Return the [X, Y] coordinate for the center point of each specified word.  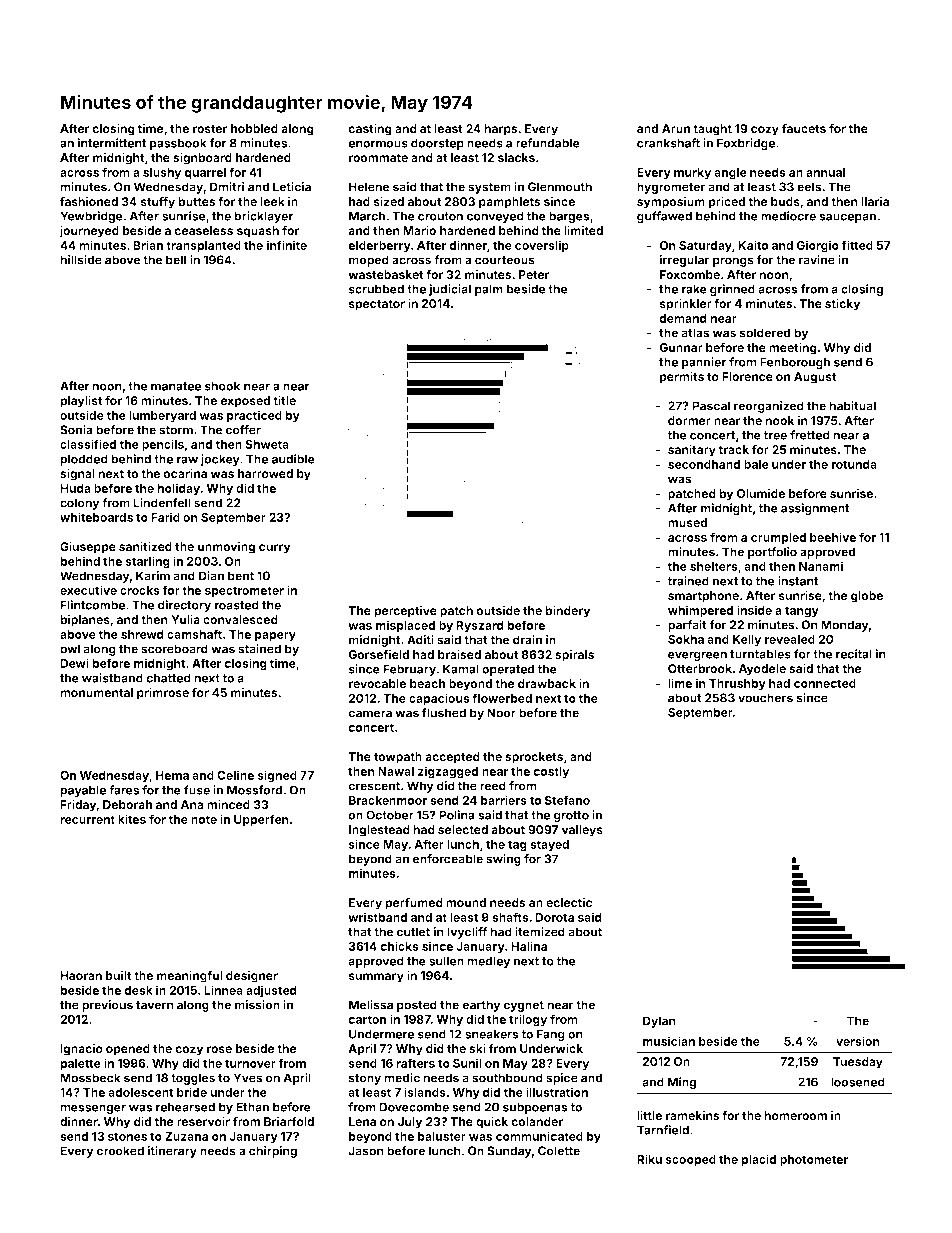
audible [293, 459]
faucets [804, 128]
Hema [172, 775]
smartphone [703, 597]
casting [370, 129]
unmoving [226, 548]
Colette [559, 1151]
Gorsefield [378, 654]
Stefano [567, 800]
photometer [814, 1161]
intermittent [112, 143]
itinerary [172, 1152]
